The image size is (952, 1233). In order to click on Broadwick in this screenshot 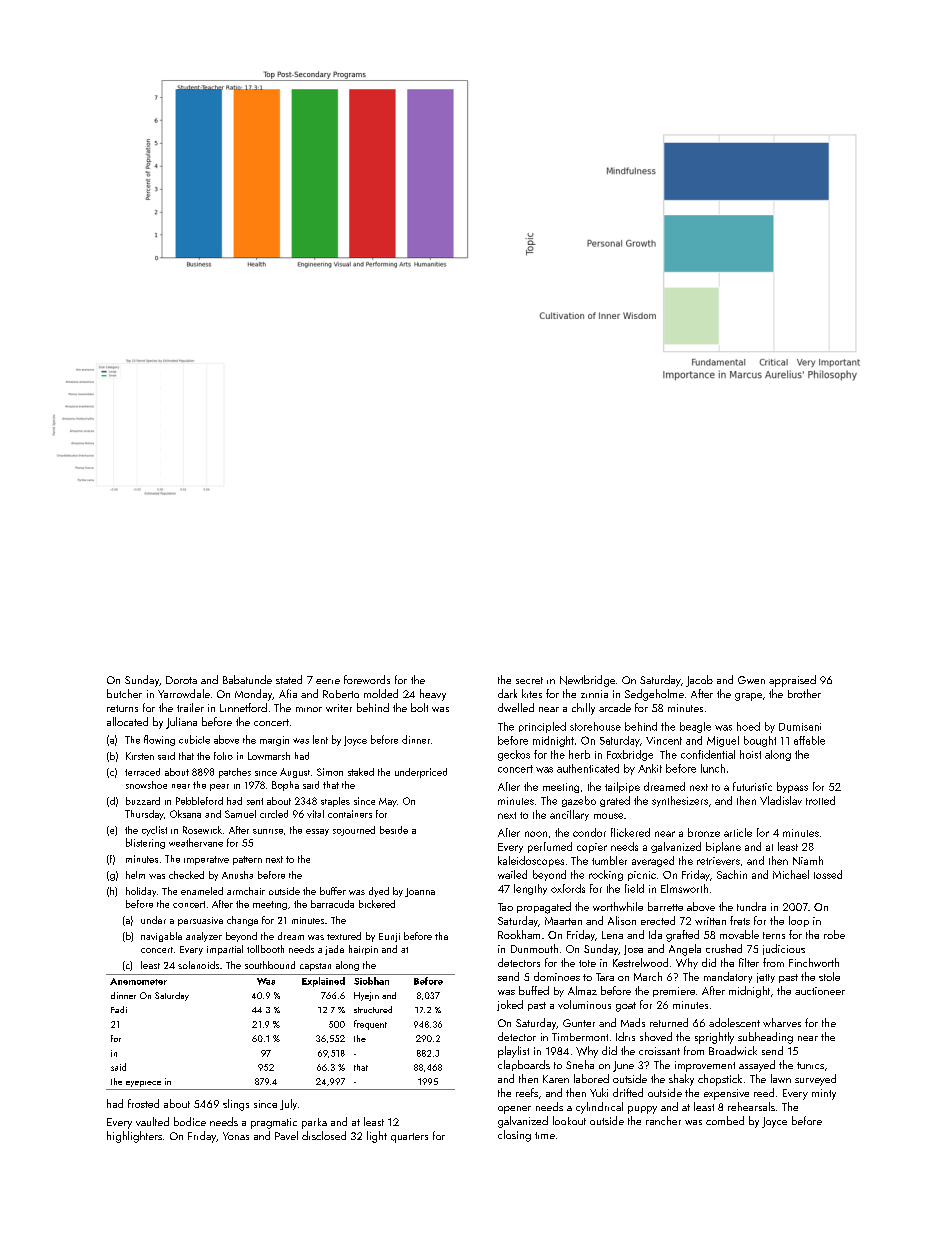, I will do `click(733, 1050)`.
